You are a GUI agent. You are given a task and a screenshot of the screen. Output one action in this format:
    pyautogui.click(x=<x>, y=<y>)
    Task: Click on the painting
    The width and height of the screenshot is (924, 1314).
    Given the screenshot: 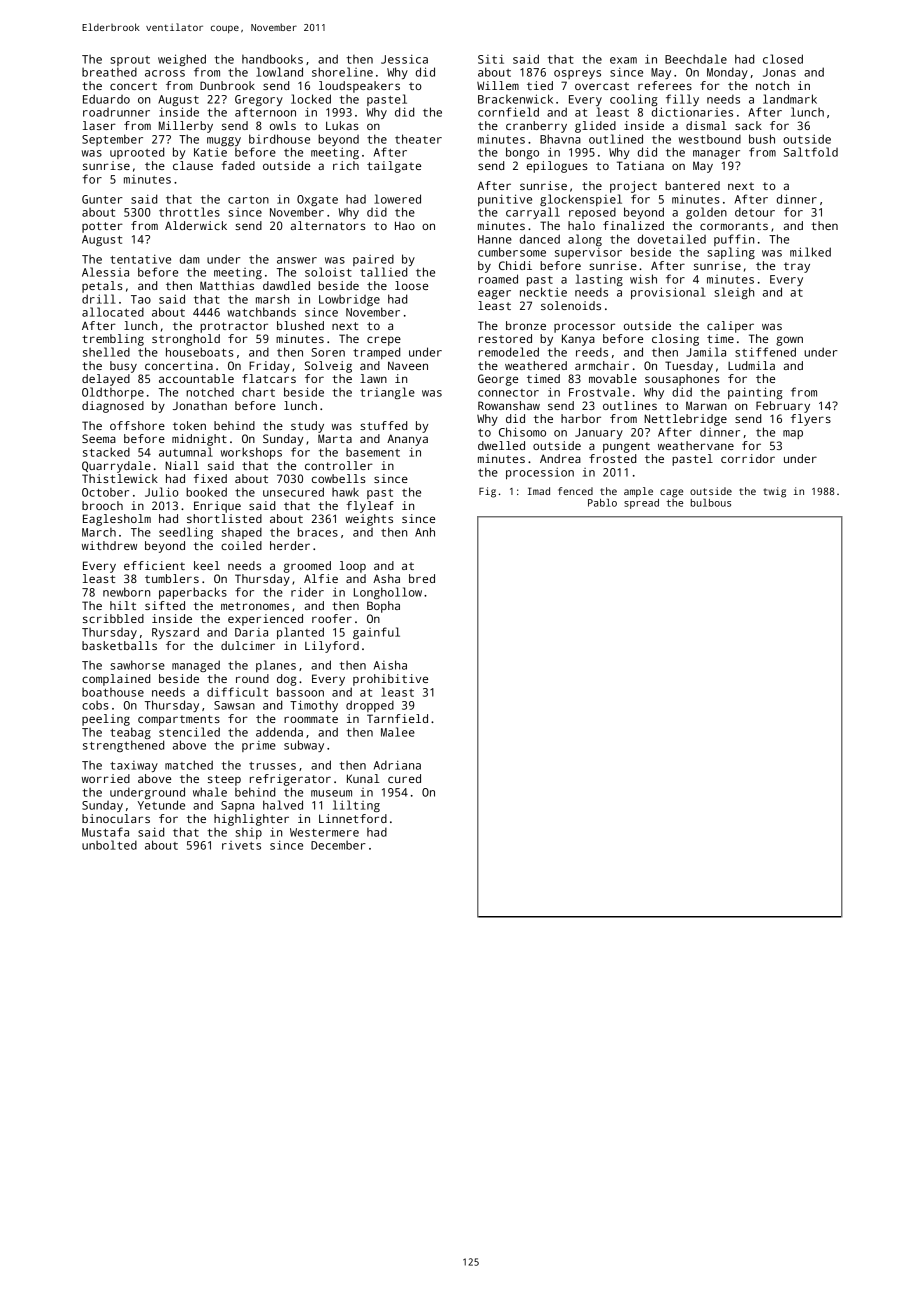 What is the action you would take?
    pyautogui.click(x=755, y=393)
